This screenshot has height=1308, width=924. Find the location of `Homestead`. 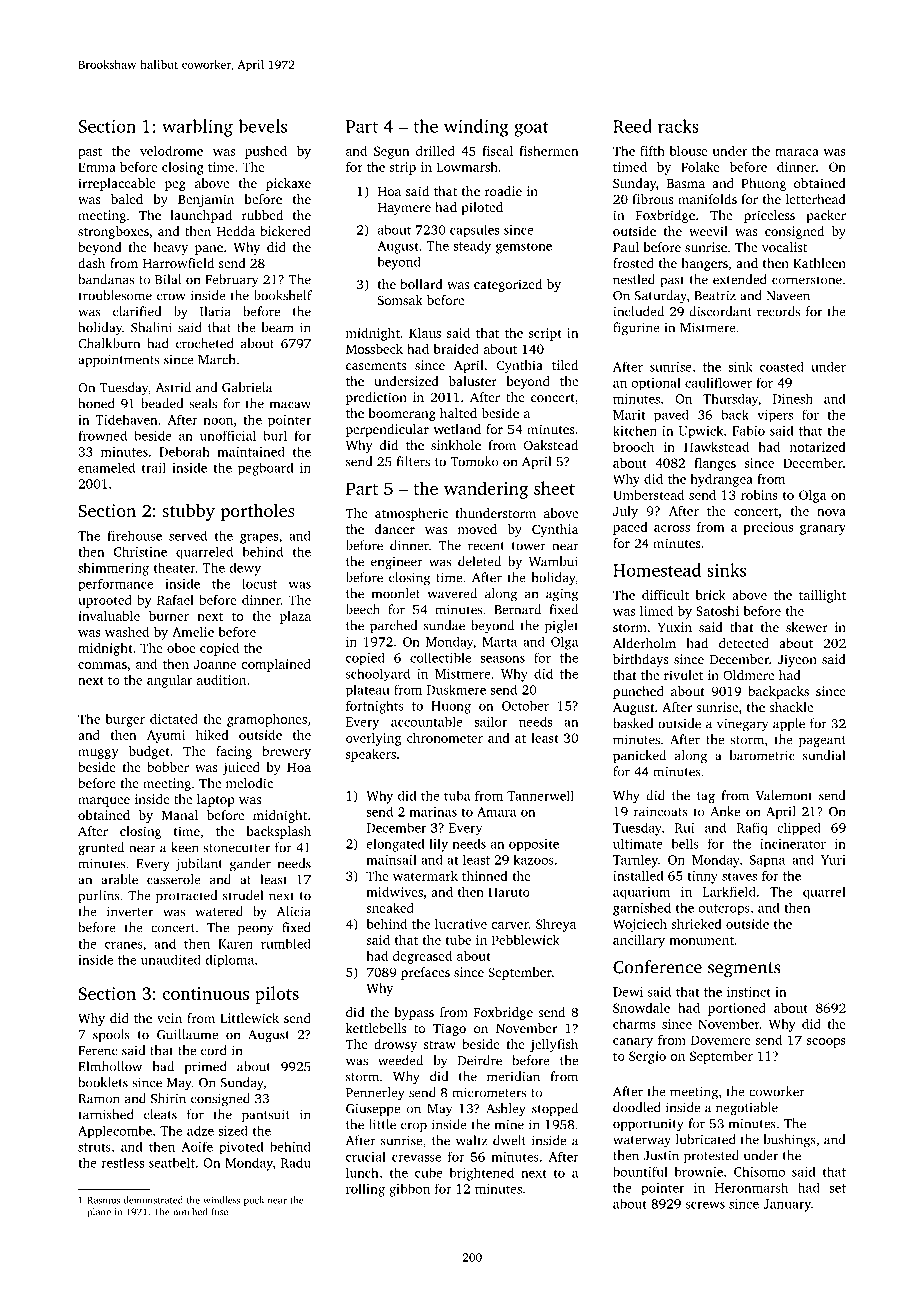

Homestead is located at coordinates (657, 570).
